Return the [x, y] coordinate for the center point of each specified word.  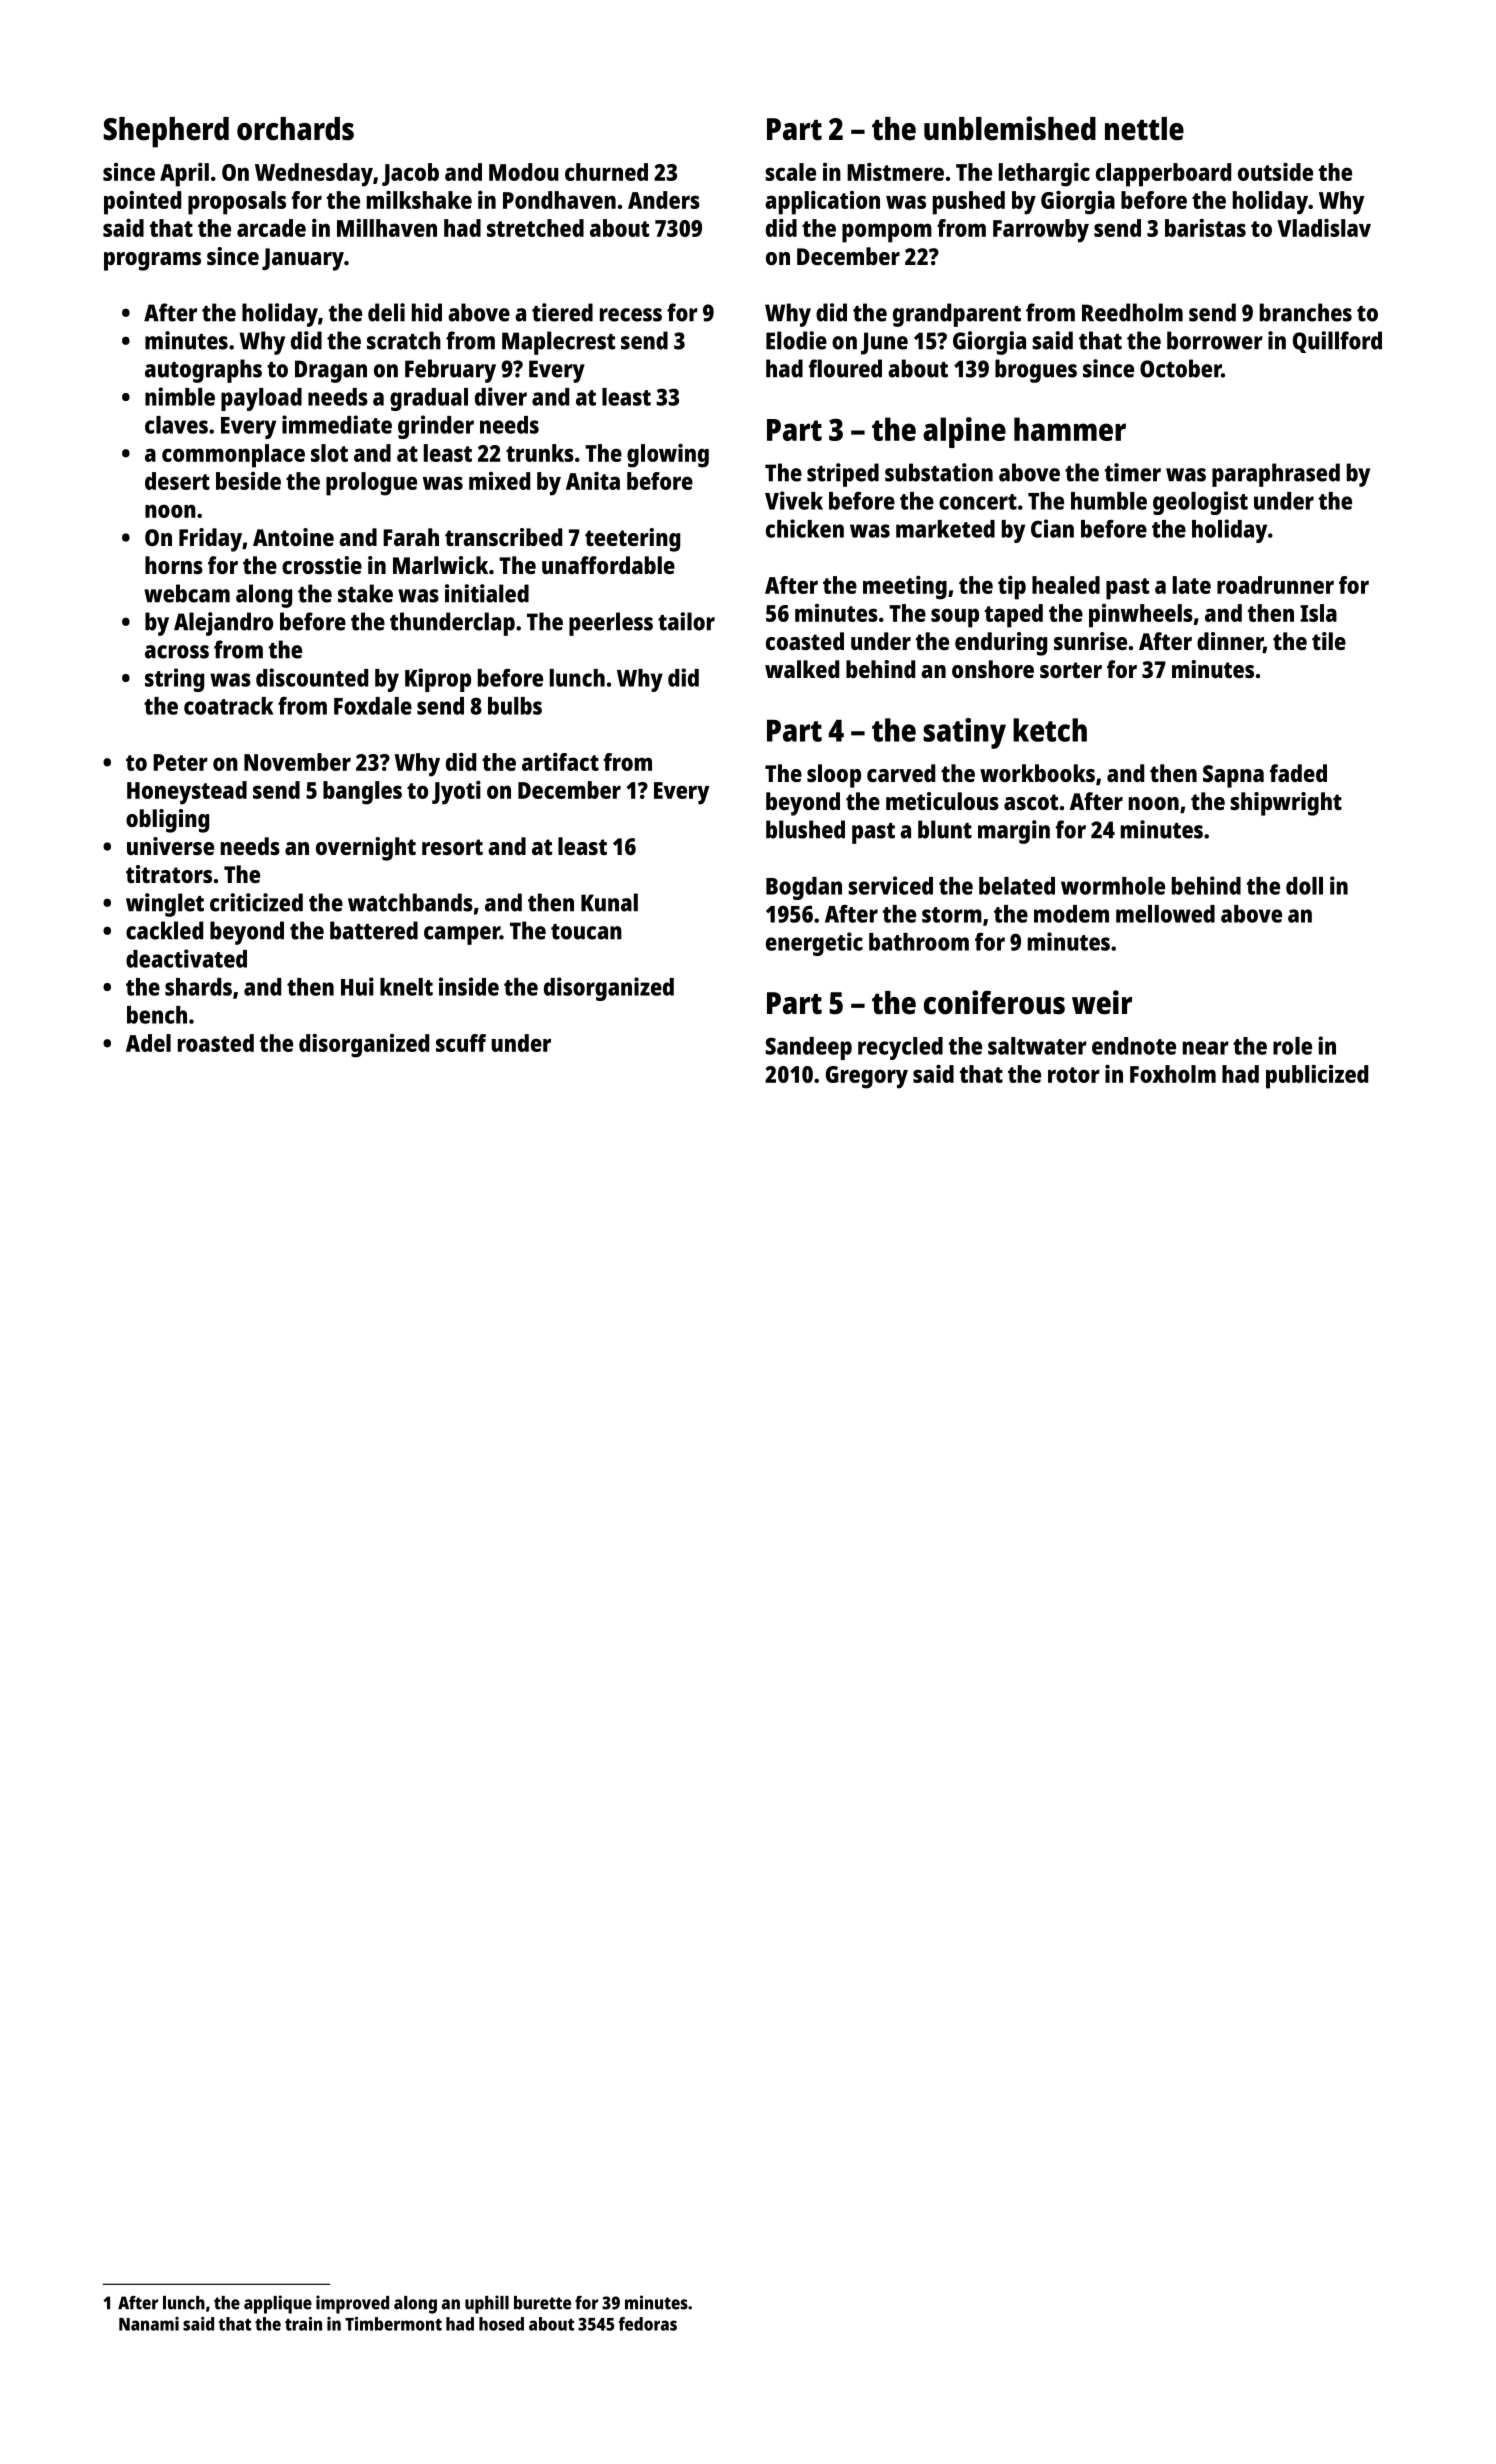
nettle [1144, 129]
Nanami [149, 2324]
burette [542, 2303]
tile [1329, 641]
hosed [501, 2324]
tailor [686, 621]
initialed [487, 593]
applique [278, 2304]
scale [790, 172]
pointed [142, 203]
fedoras [647, 2324]
